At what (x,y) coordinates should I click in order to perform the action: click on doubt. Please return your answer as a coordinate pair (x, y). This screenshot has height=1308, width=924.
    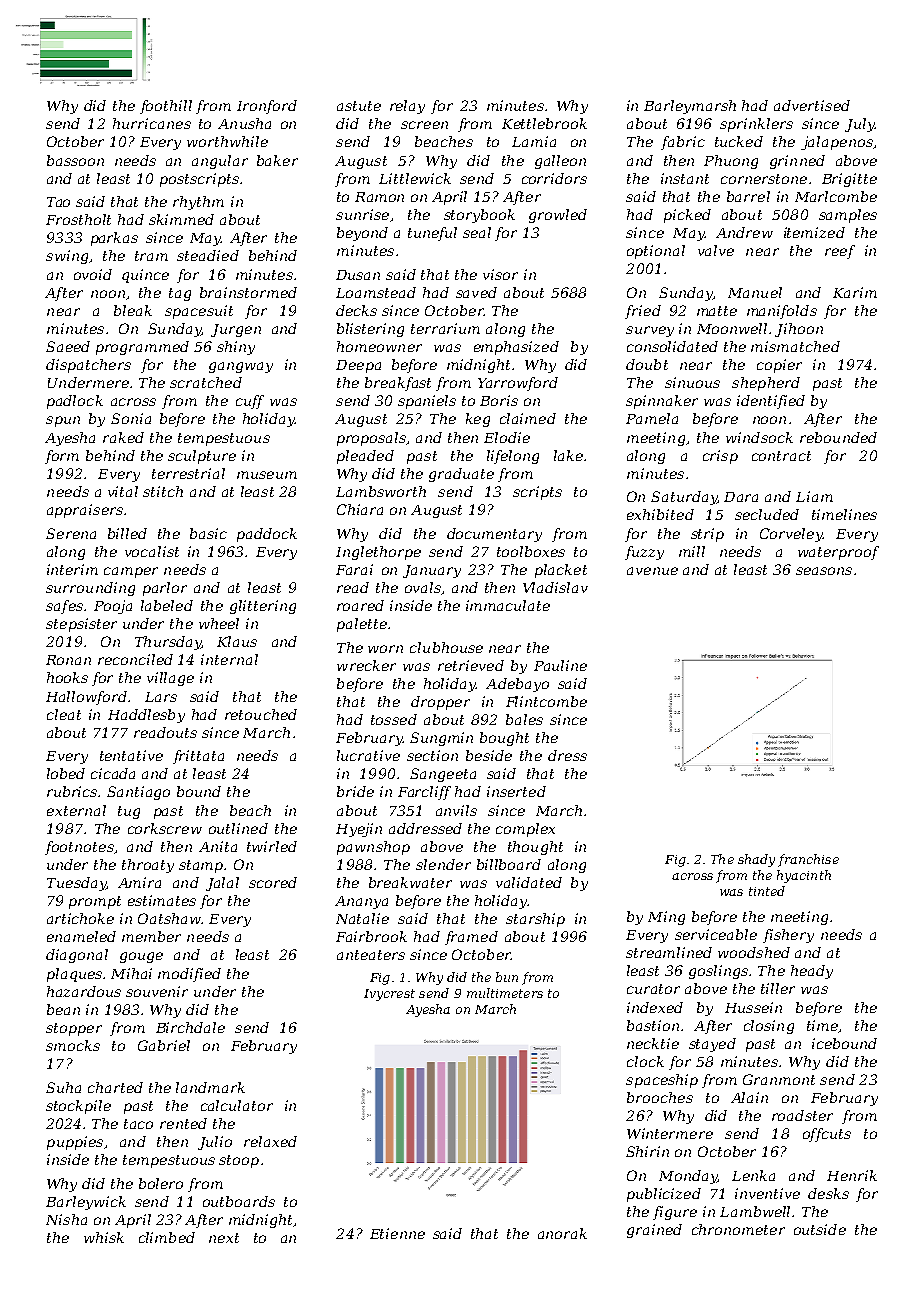
    Looking at the image, I should click on (647, 364).
